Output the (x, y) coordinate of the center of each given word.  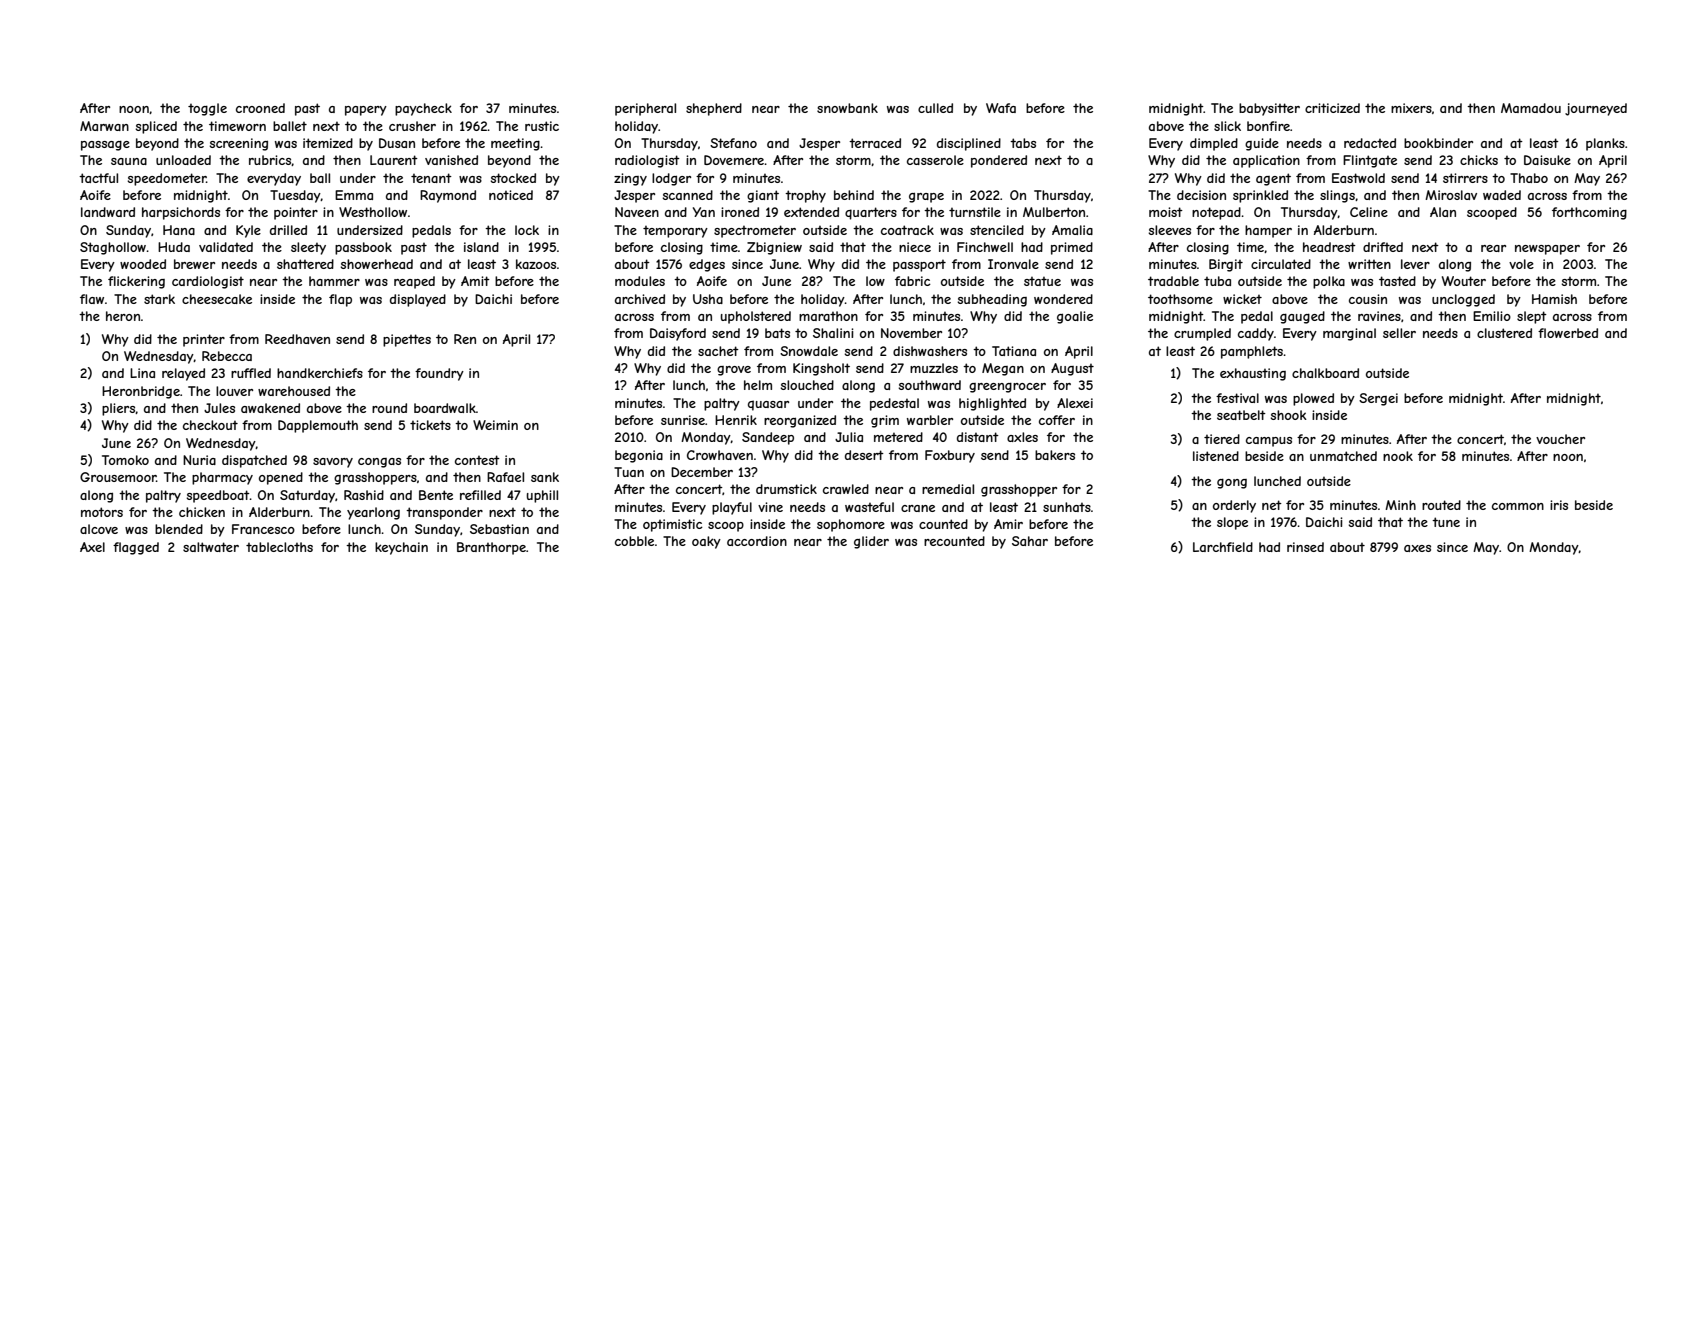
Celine (1369, 212)
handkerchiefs (320, 373)
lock (527, 230)
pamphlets (1252, 352)
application (1266, 161)
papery (366, 111)
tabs (1023, 143)
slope (1232, 523)
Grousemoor (118, 477)
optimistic (673, 525)
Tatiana (1014, 351)
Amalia (1072, 230)
